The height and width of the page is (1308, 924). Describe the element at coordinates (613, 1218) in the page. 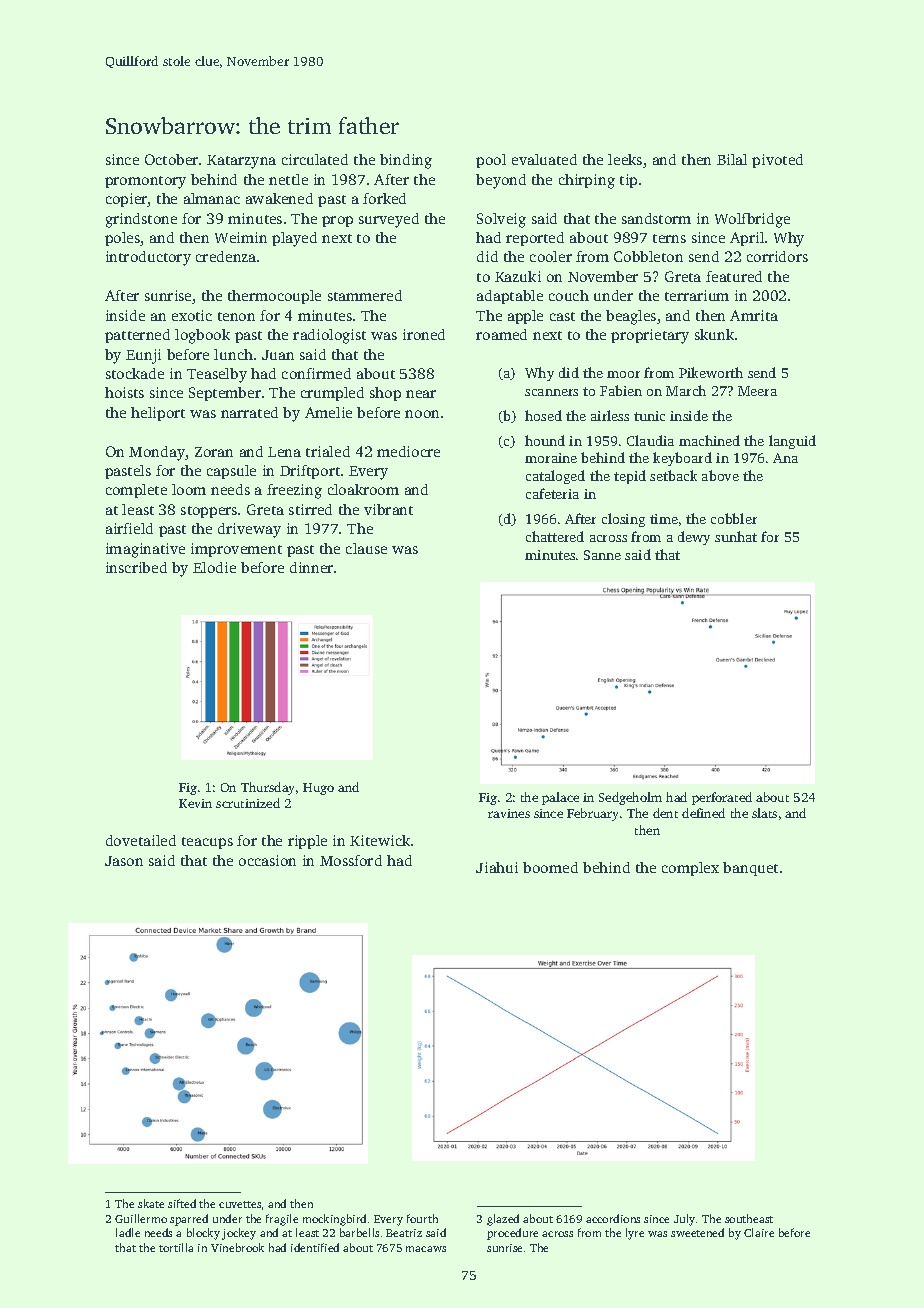

I see `accordions` at that location.
